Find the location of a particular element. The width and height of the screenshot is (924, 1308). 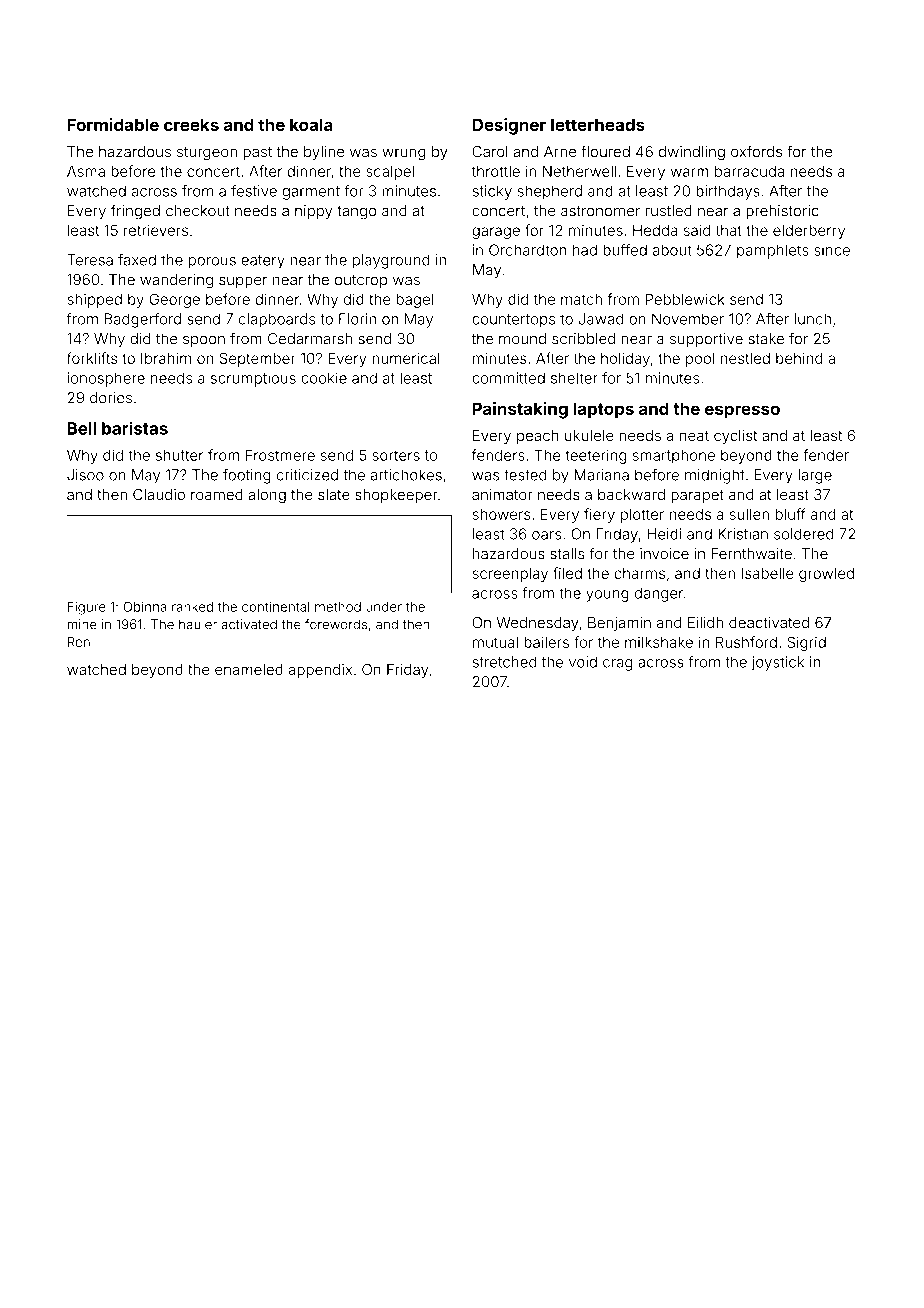

checkout is located at coordinates (198, 211).
